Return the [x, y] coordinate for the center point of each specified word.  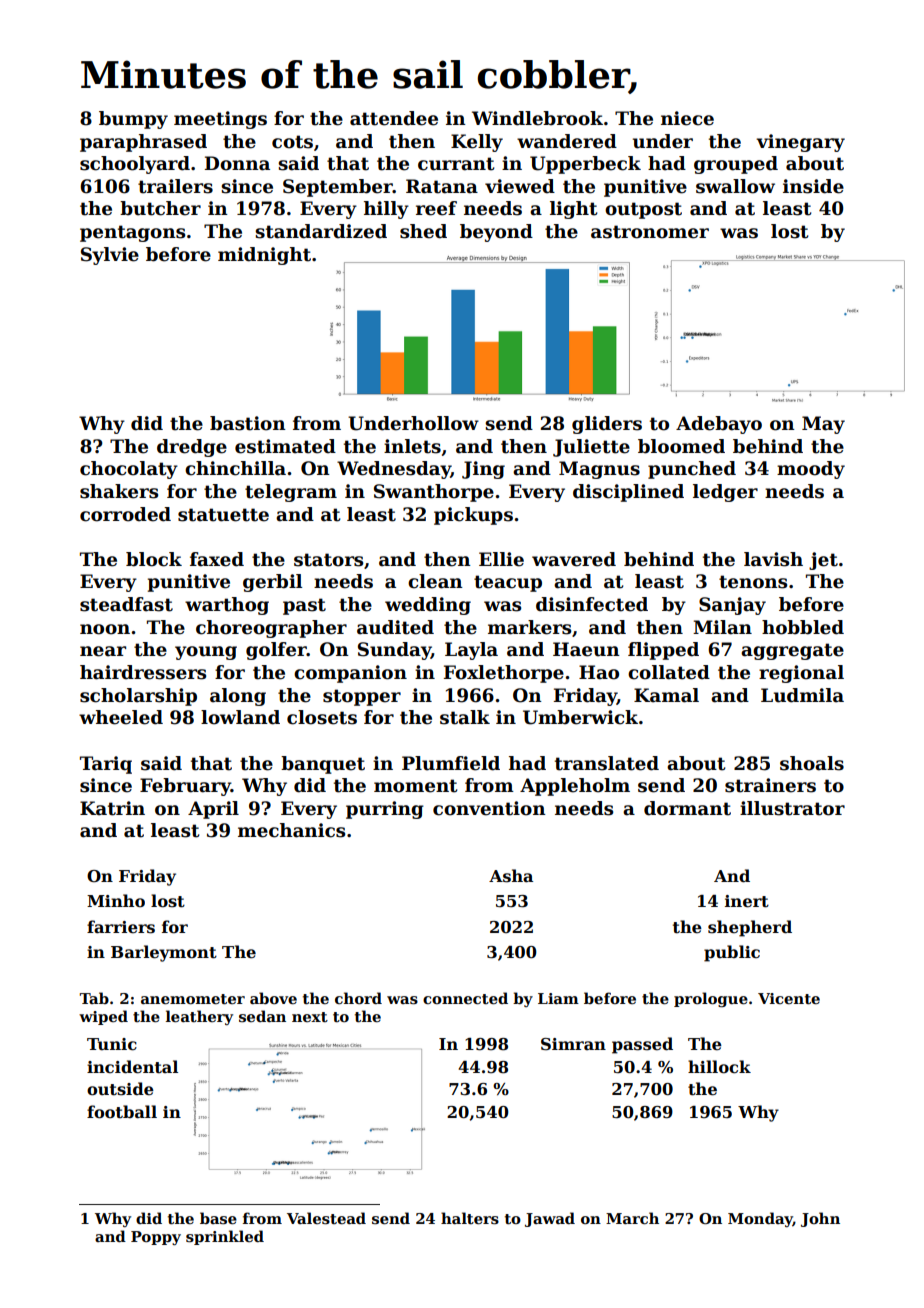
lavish [773, 559]
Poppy [156, 1238]
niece [687, 118]
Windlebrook [537, 118]
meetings [220, 120]
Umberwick [580, 717]
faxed [217, 559]
